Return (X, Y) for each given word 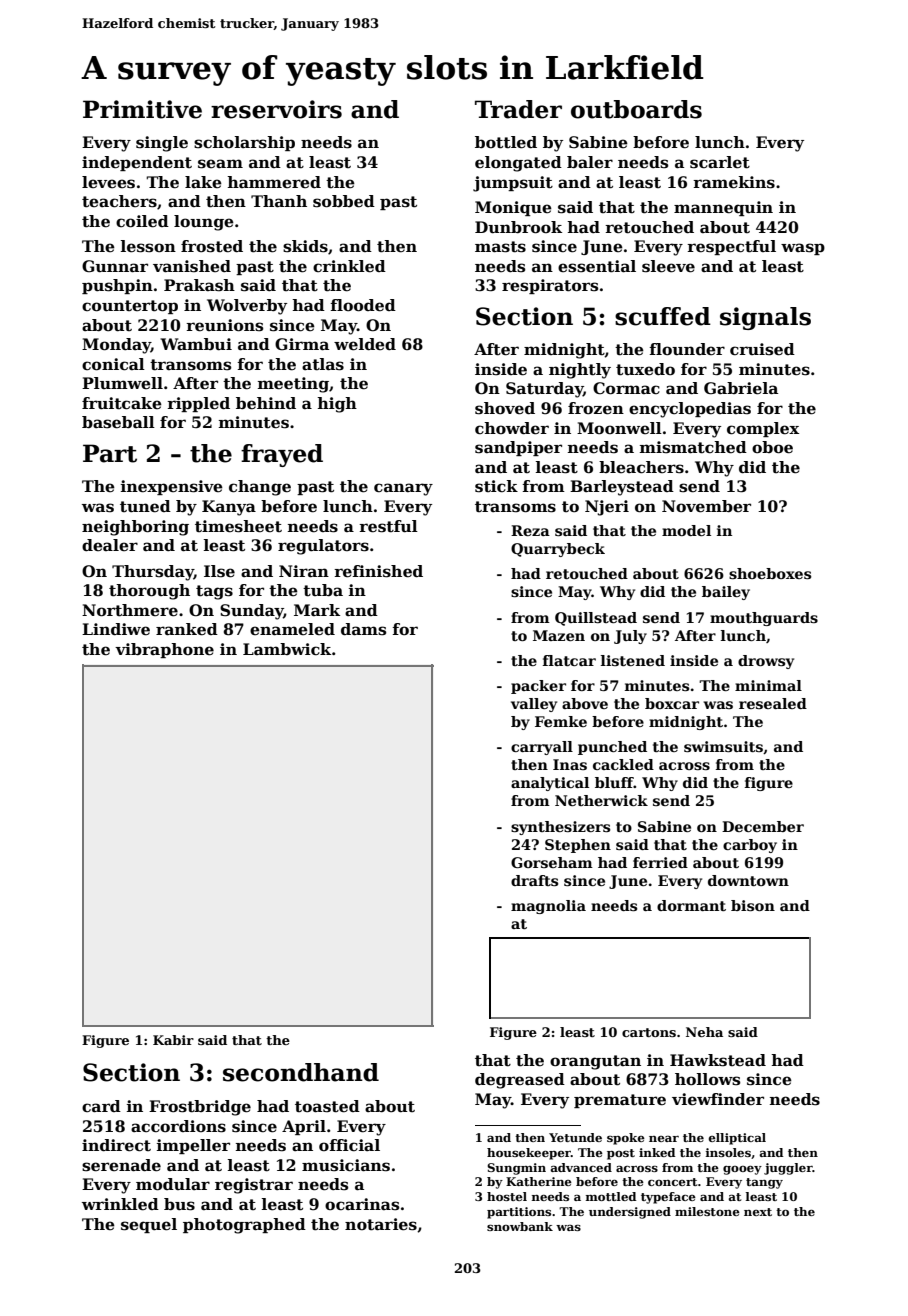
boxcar (672, 703)
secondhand (301, 1072)
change (260, 488)
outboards (636, 109)
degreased (520, 1081)
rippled (198, 404)
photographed (244, 1226)
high (337, 405)
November (706, 506)
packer (538, 687)
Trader (518, 109)
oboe (772, 447)
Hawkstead (718, 1060)
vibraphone (164, 650)
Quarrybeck (558, 550)
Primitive (142, 109)
